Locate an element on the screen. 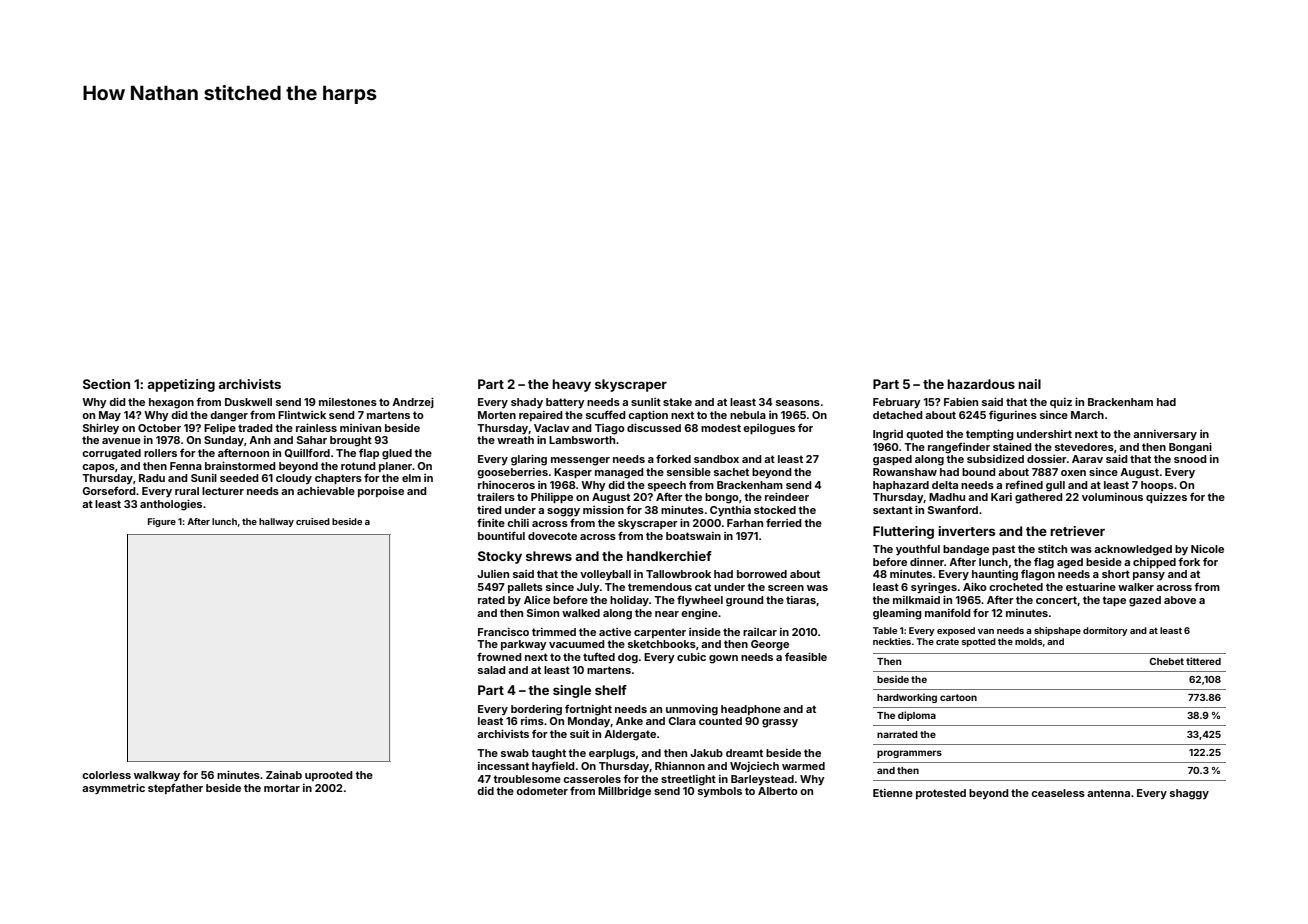 The width and height of the screenshot is (1308, 924). appetizing is located at coordinates (181, 385).
